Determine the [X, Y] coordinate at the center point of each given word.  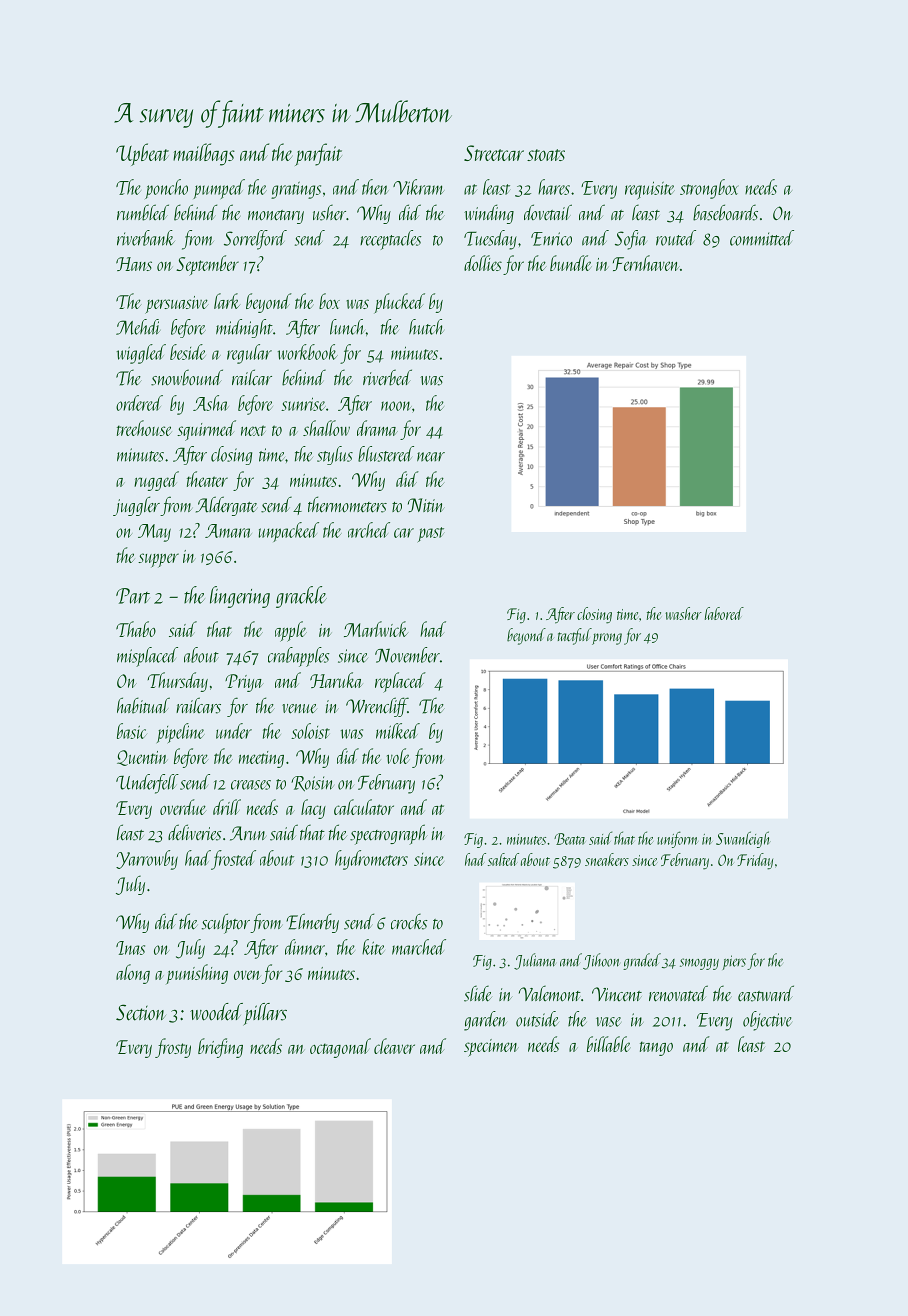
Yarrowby [147, 860]
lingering [240, 597]
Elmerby [312, 923]
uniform [677, 839]
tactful [575, 636]
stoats [546, 155]
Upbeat [142, 154]
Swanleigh [743, 839]
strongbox [709, 189]
